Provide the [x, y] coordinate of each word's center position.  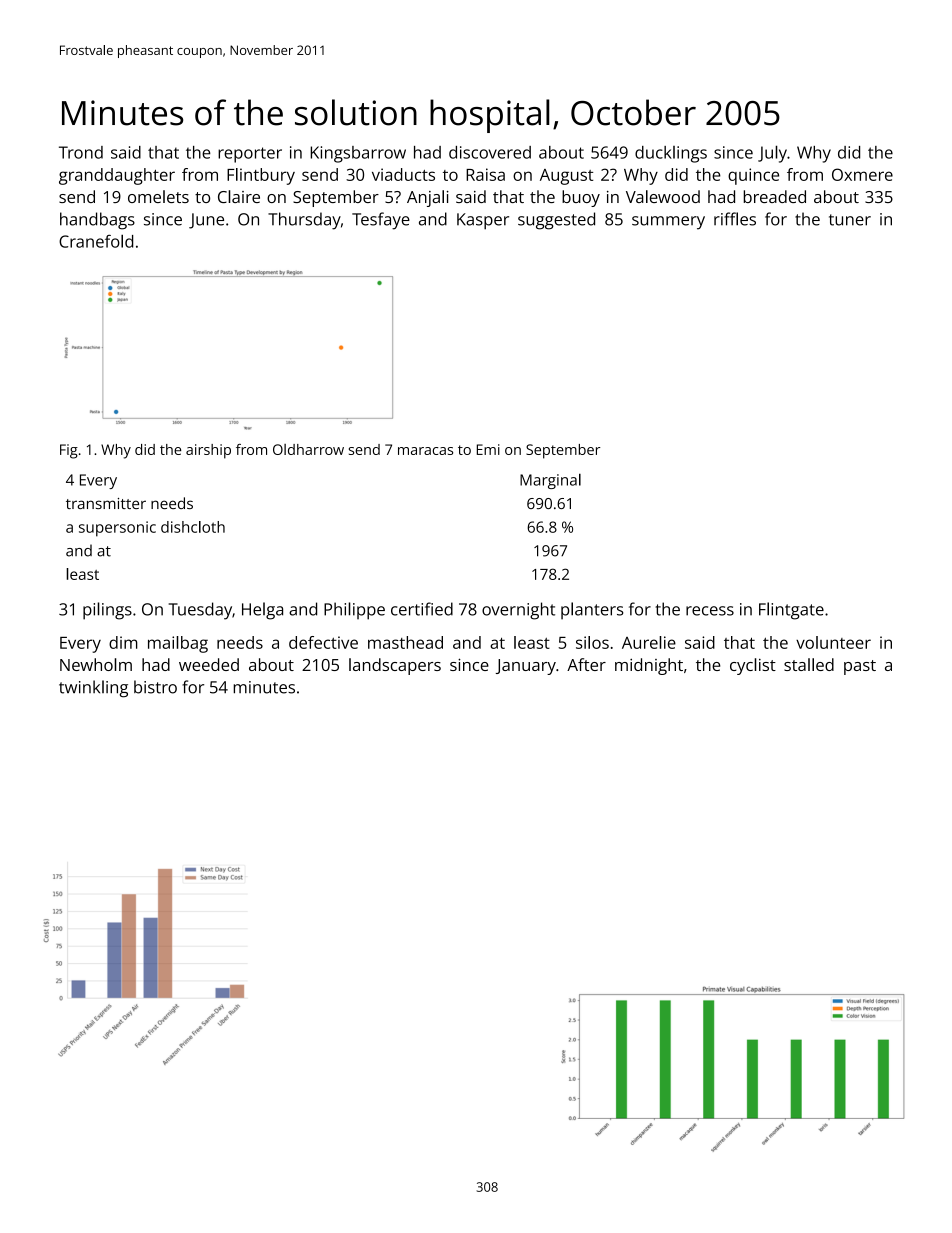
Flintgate [791, 611]
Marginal [550, 481]
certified [422, 609]
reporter [250, 155]
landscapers [395, 666]
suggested [556, 221]
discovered [490, 152]
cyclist [753, 666]
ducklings [671, 154]
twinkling [93, 689]
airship [208, 451]
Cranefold [96, 241]
